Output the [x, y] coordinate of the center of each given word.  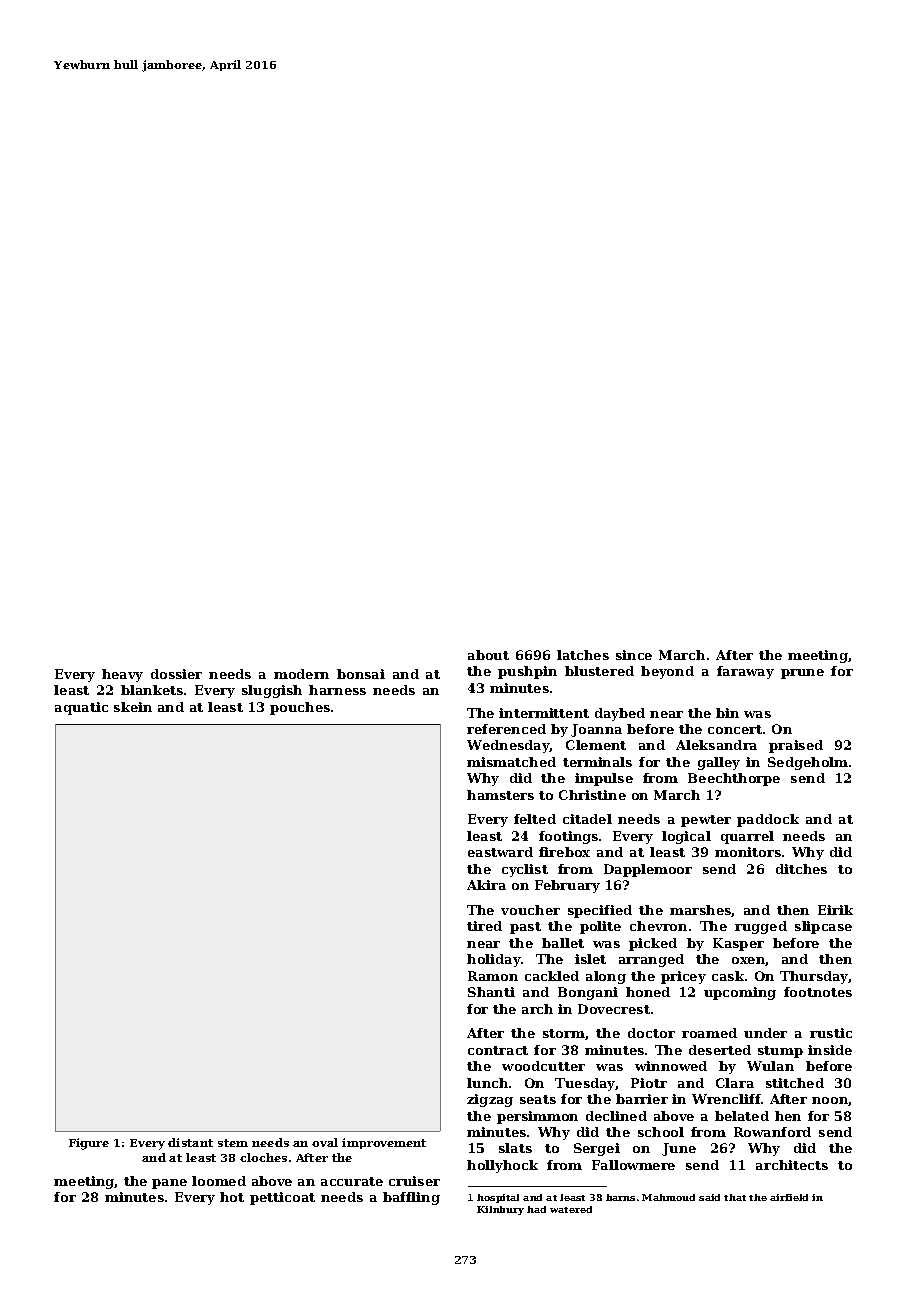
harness [337, 690]
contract [498, 1050]
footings [568, 837]
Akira [486, 885]
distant [190, 1142]
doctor [651, 1033]
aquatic [81, 708]
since [634, 655]
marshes [701, 911]
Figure [89, 1144]
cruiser [414, 1181]
